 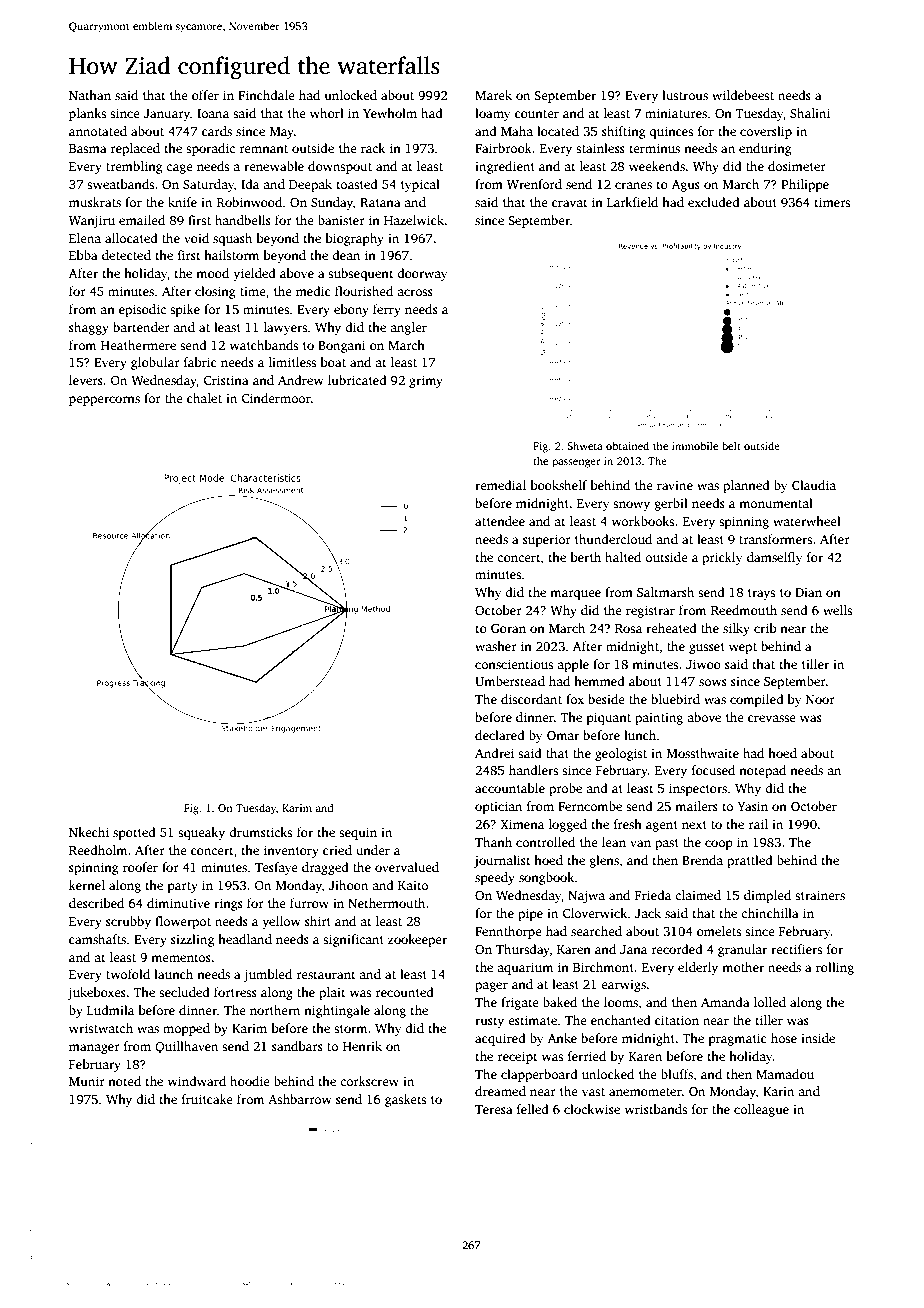 What do you see at coordinates (496, 646) in the image?
I see `washer` at bounding box center [496, 646].
